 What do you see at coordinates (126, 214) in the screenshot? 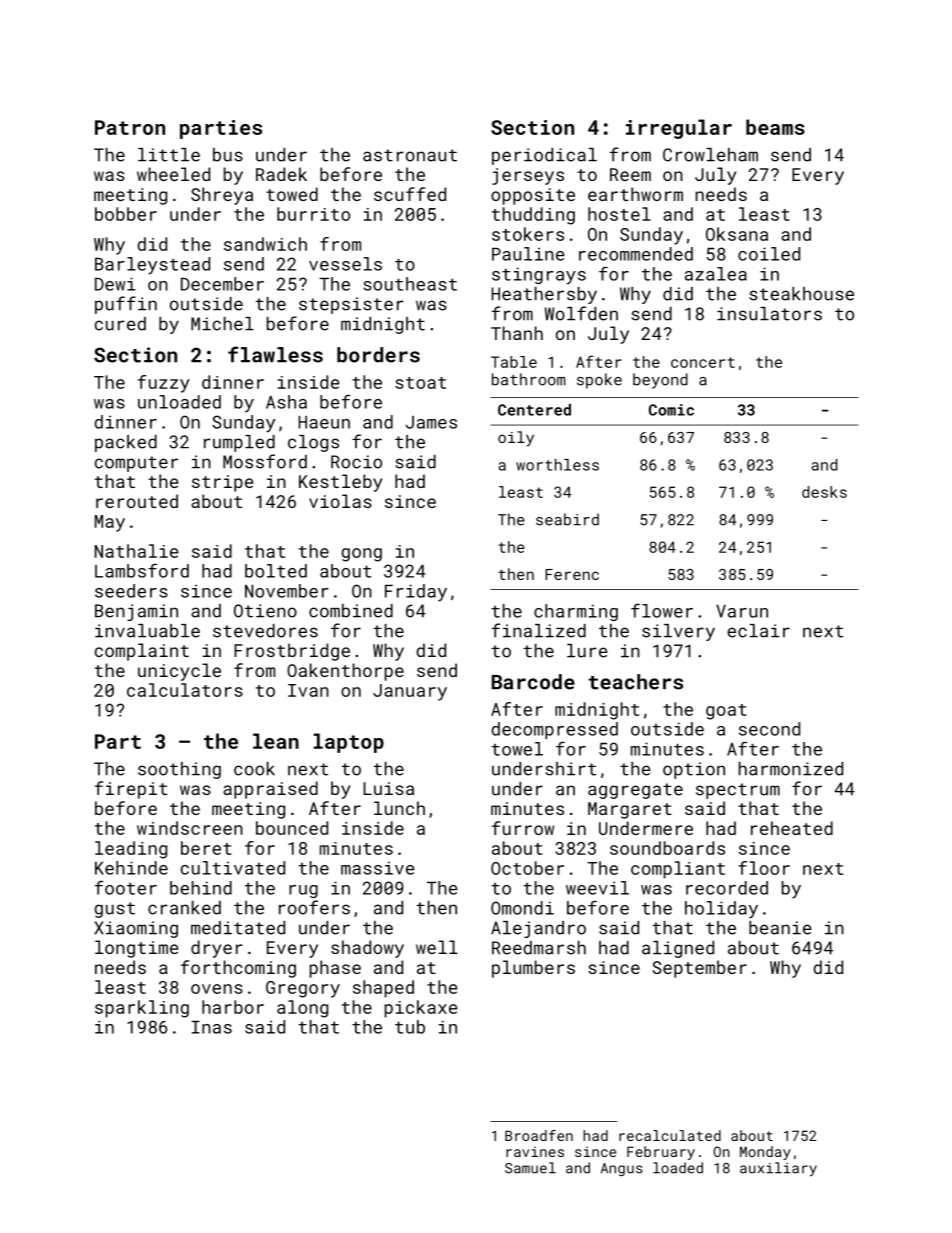
I see `bobber` at bounding box center [126, 214].
